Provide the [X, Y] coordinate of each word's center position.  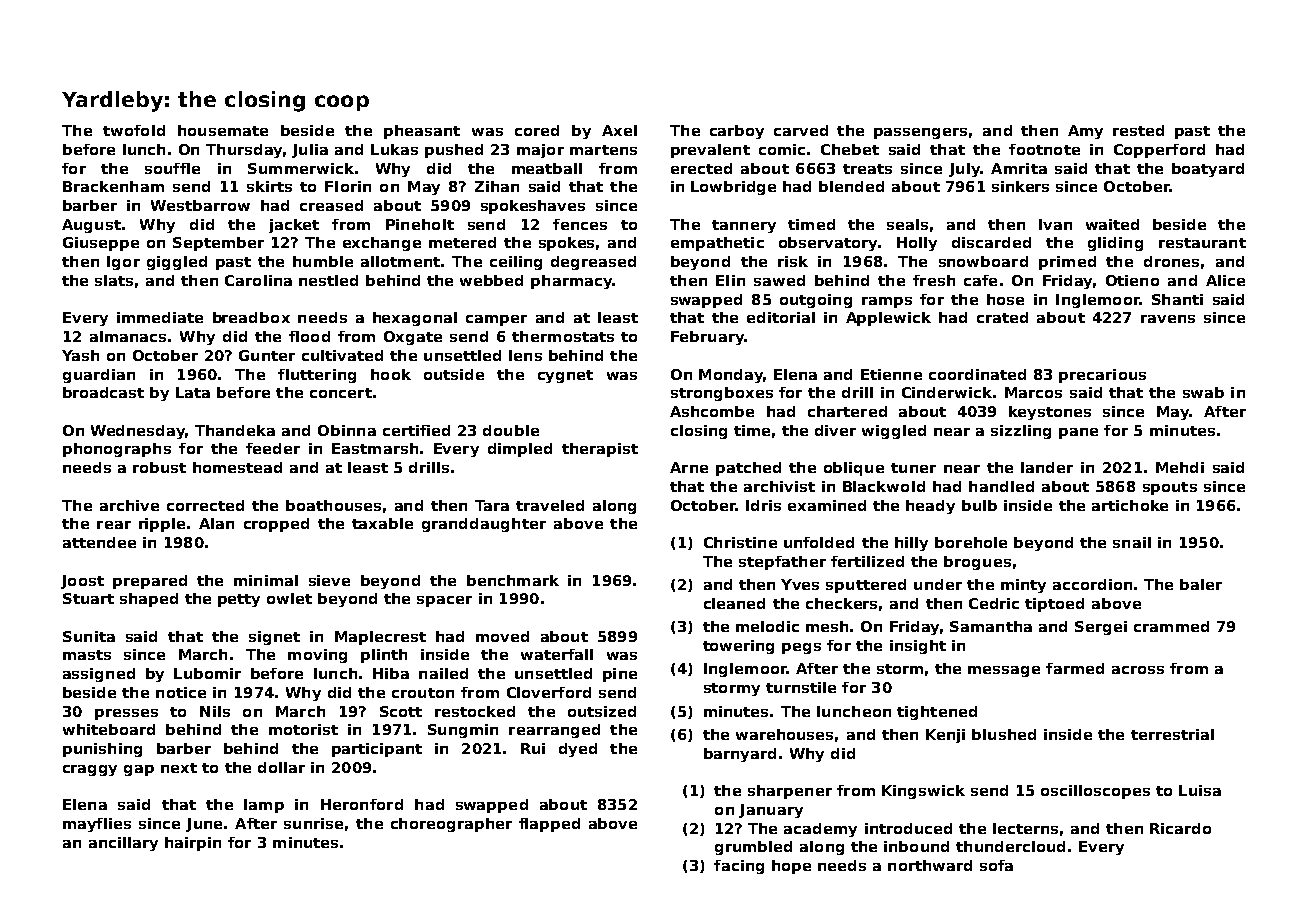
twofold [134, 130]
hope [791, 867]
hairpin [193, 844]
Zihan [497, 186]
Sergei [1101, 628]
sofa [996, 865]
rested [1138, 130]
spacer [444, 601]
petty [239, 600]
